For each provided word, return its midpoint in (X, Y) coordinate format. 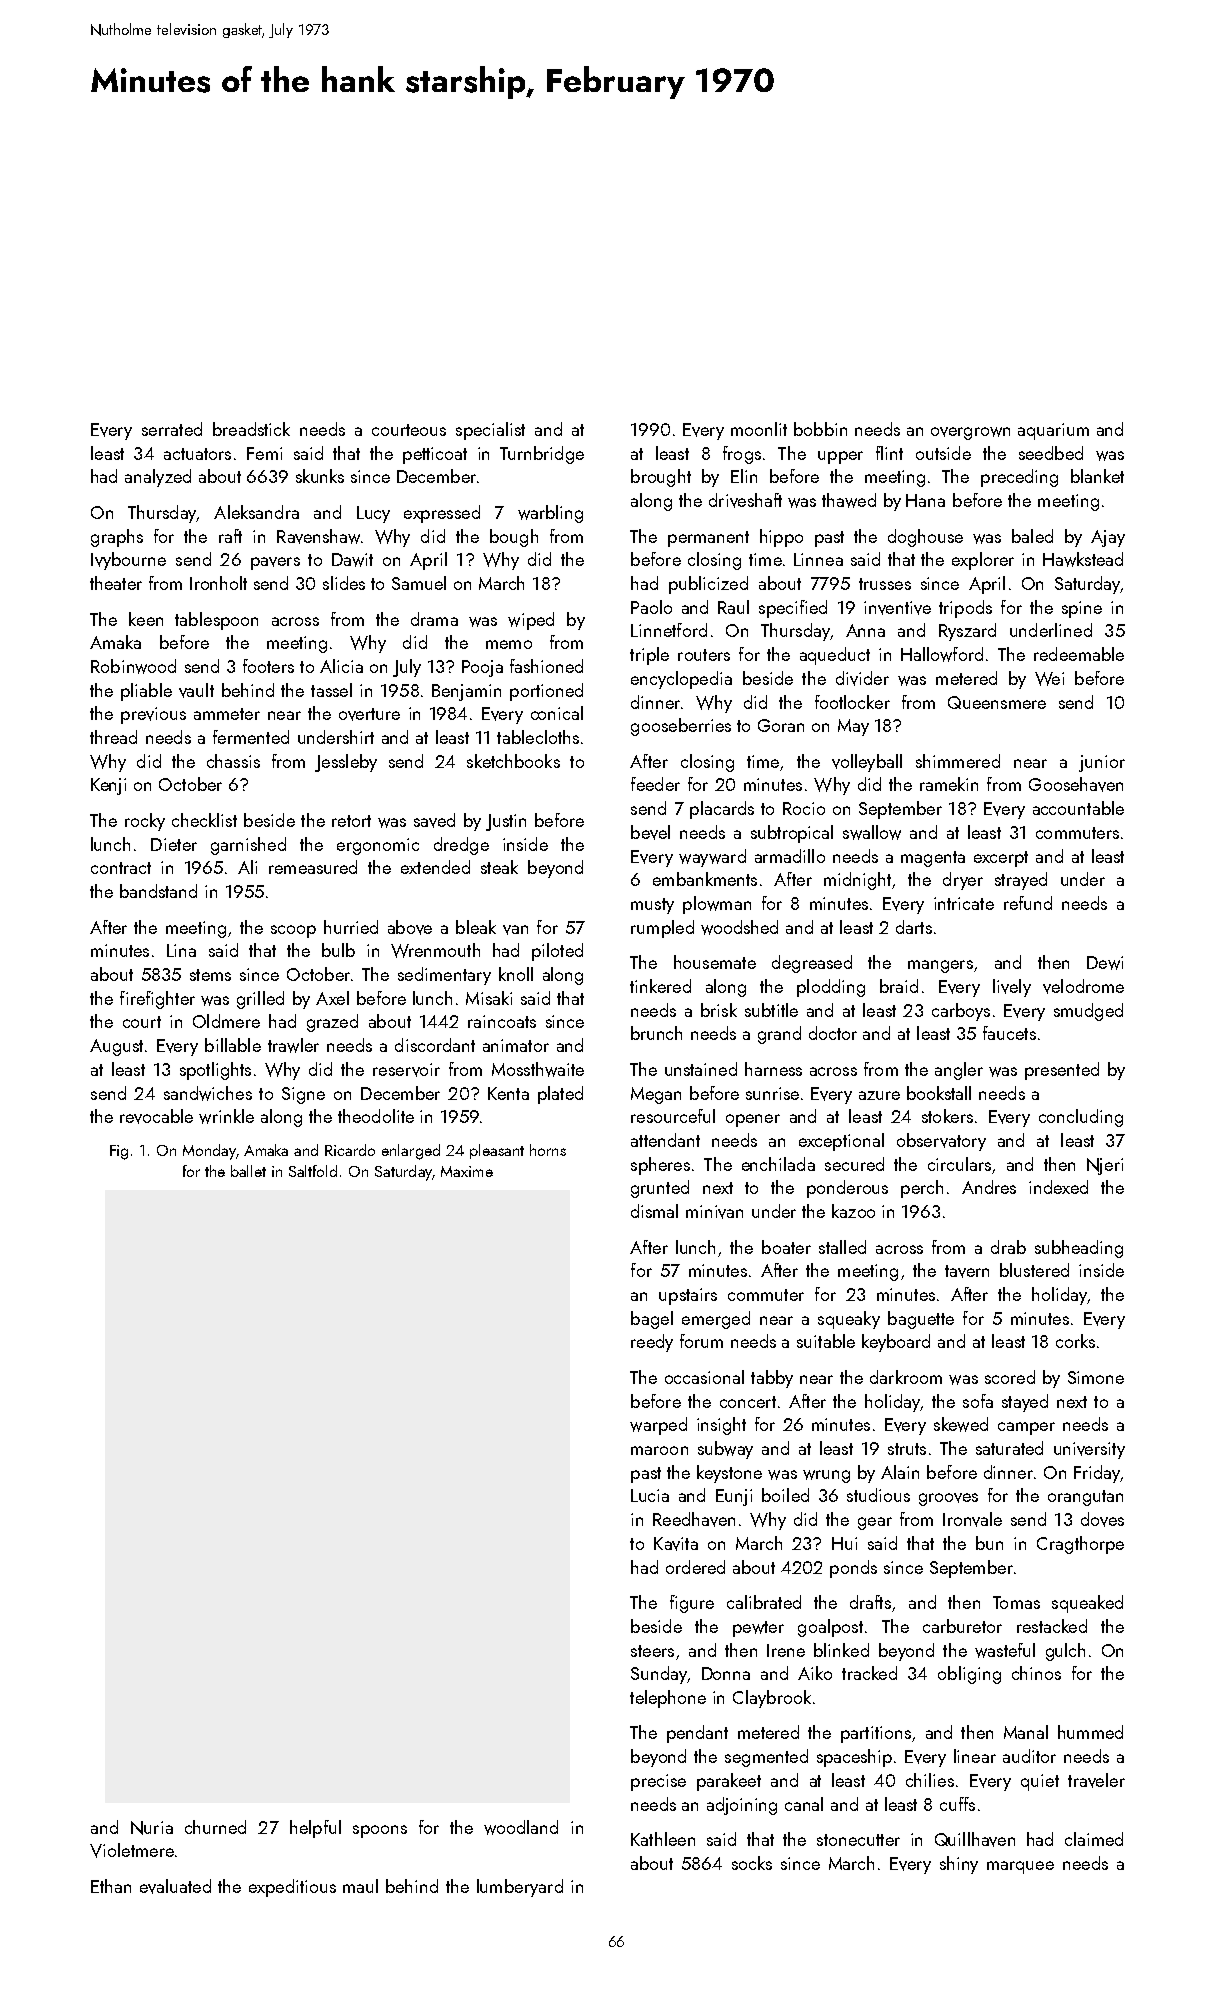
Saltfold (313, 1171)
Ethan (111, 1886)
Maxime (467, 1171)
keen (146, 619)
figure (692, 1604)
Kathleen (663, 1839)
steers (652, 1651)
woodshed (739, 927)
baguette (921, 1320)
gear (875, 1523)
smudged (1088, 1012)
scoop (293, 931)
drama (434, 619)
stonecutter (858, 1840)
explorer (983, 561)
